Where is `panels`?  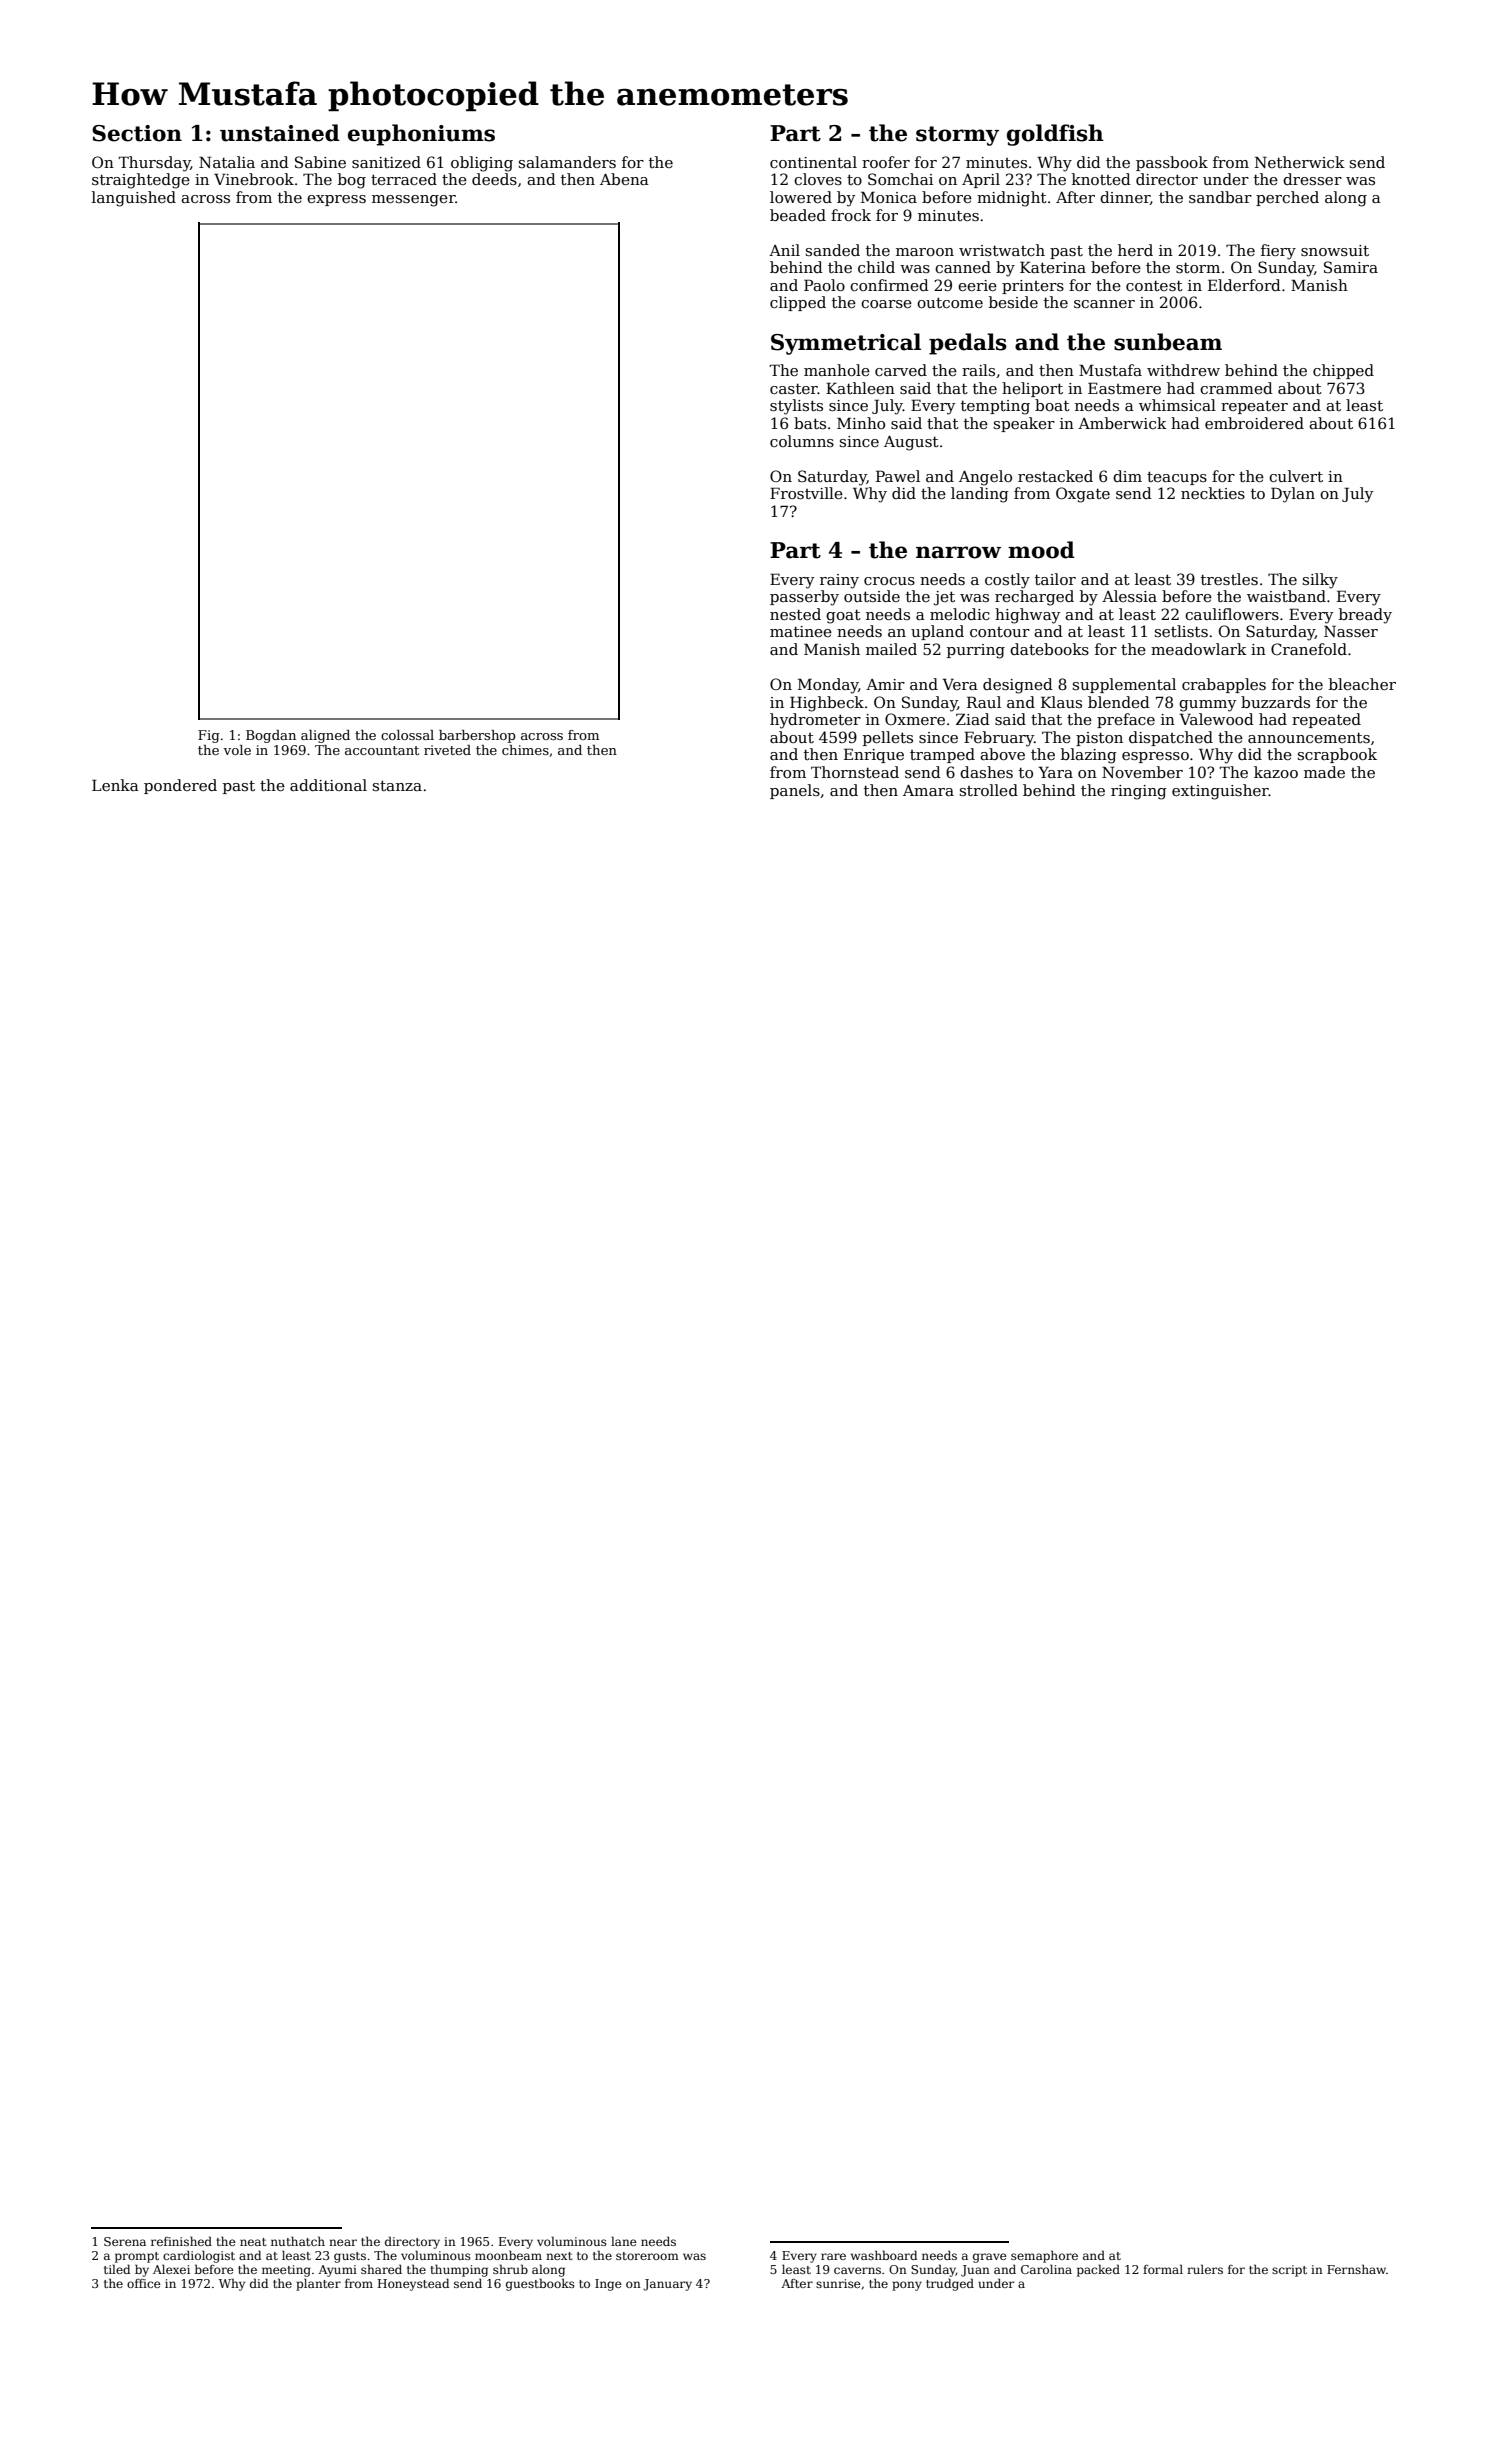
panels is located at coordinates (795, 791).
